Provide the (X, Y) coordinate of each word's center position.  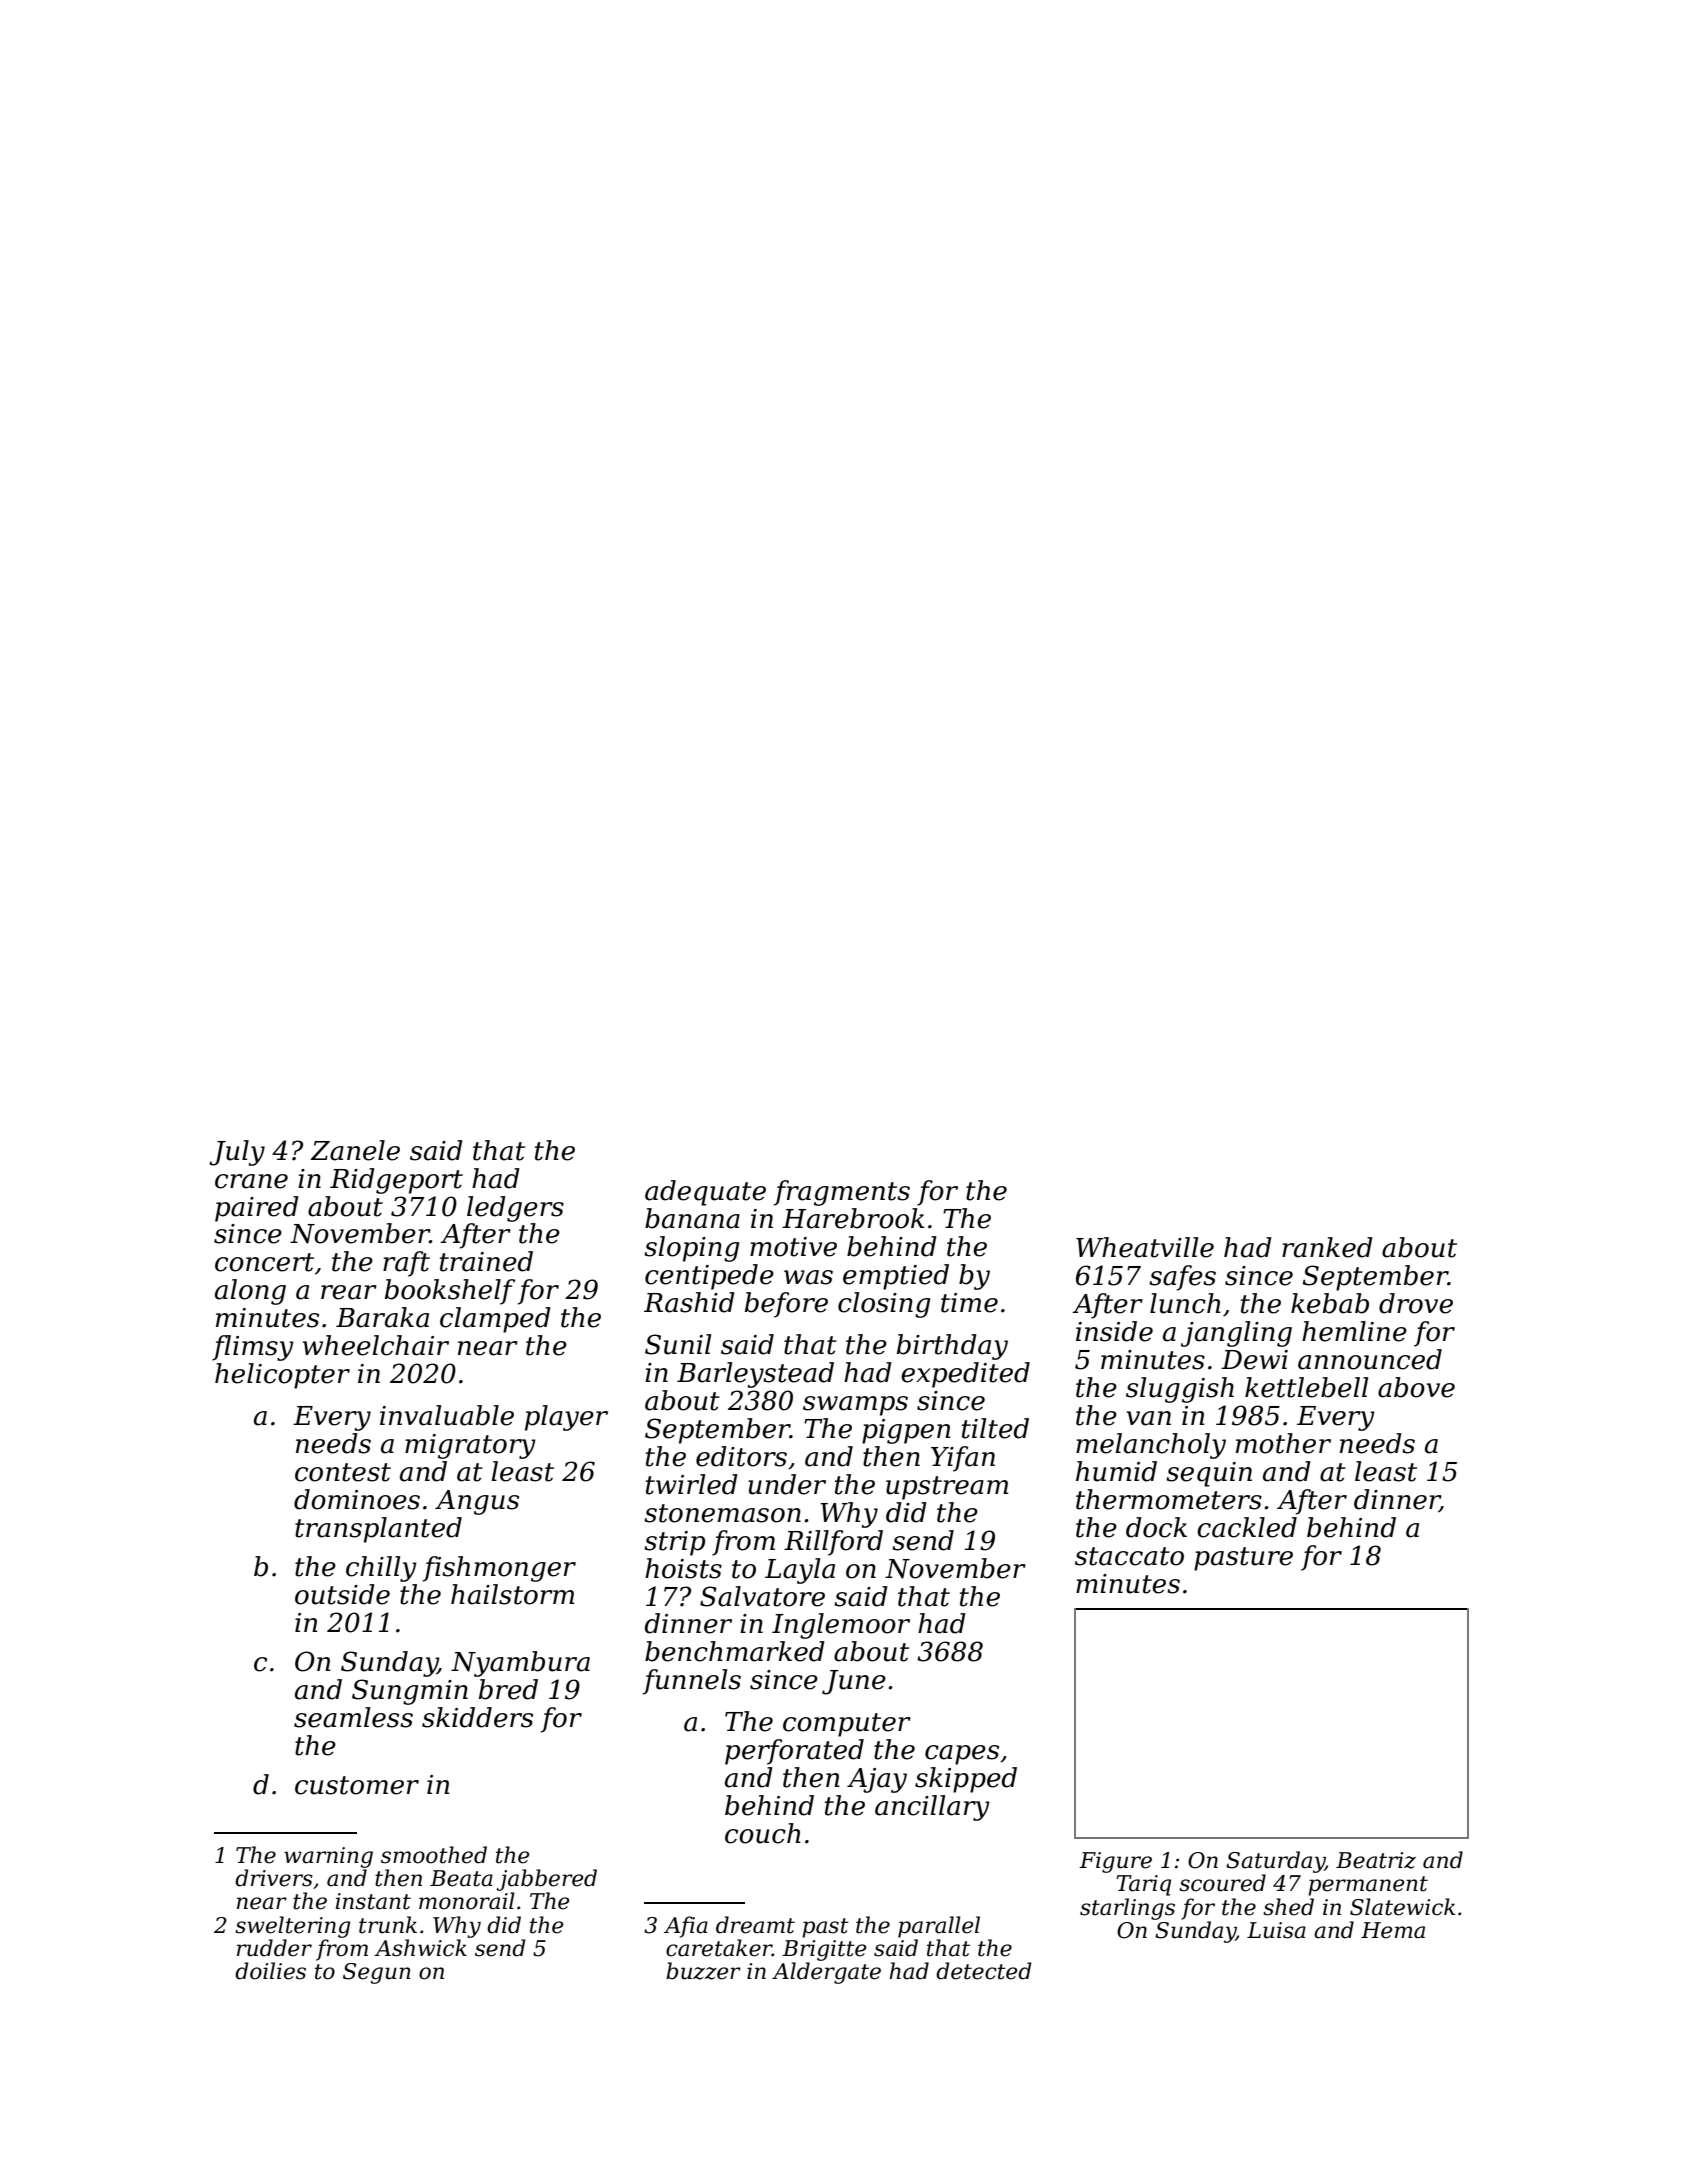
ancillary (932, 1808)
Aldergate (826, 1973)
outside (342, 1594)
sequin (1209, 1474)
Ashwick (420, 1948)
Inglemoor (841, 1626)
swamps (855, 1406)
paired (257, 1209)
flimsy (253, 1348)
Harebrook (853, 1218)
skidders (477, 1717)
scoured (1222, 1883)
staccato (1129, 1556)
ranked (1327, 1247)
